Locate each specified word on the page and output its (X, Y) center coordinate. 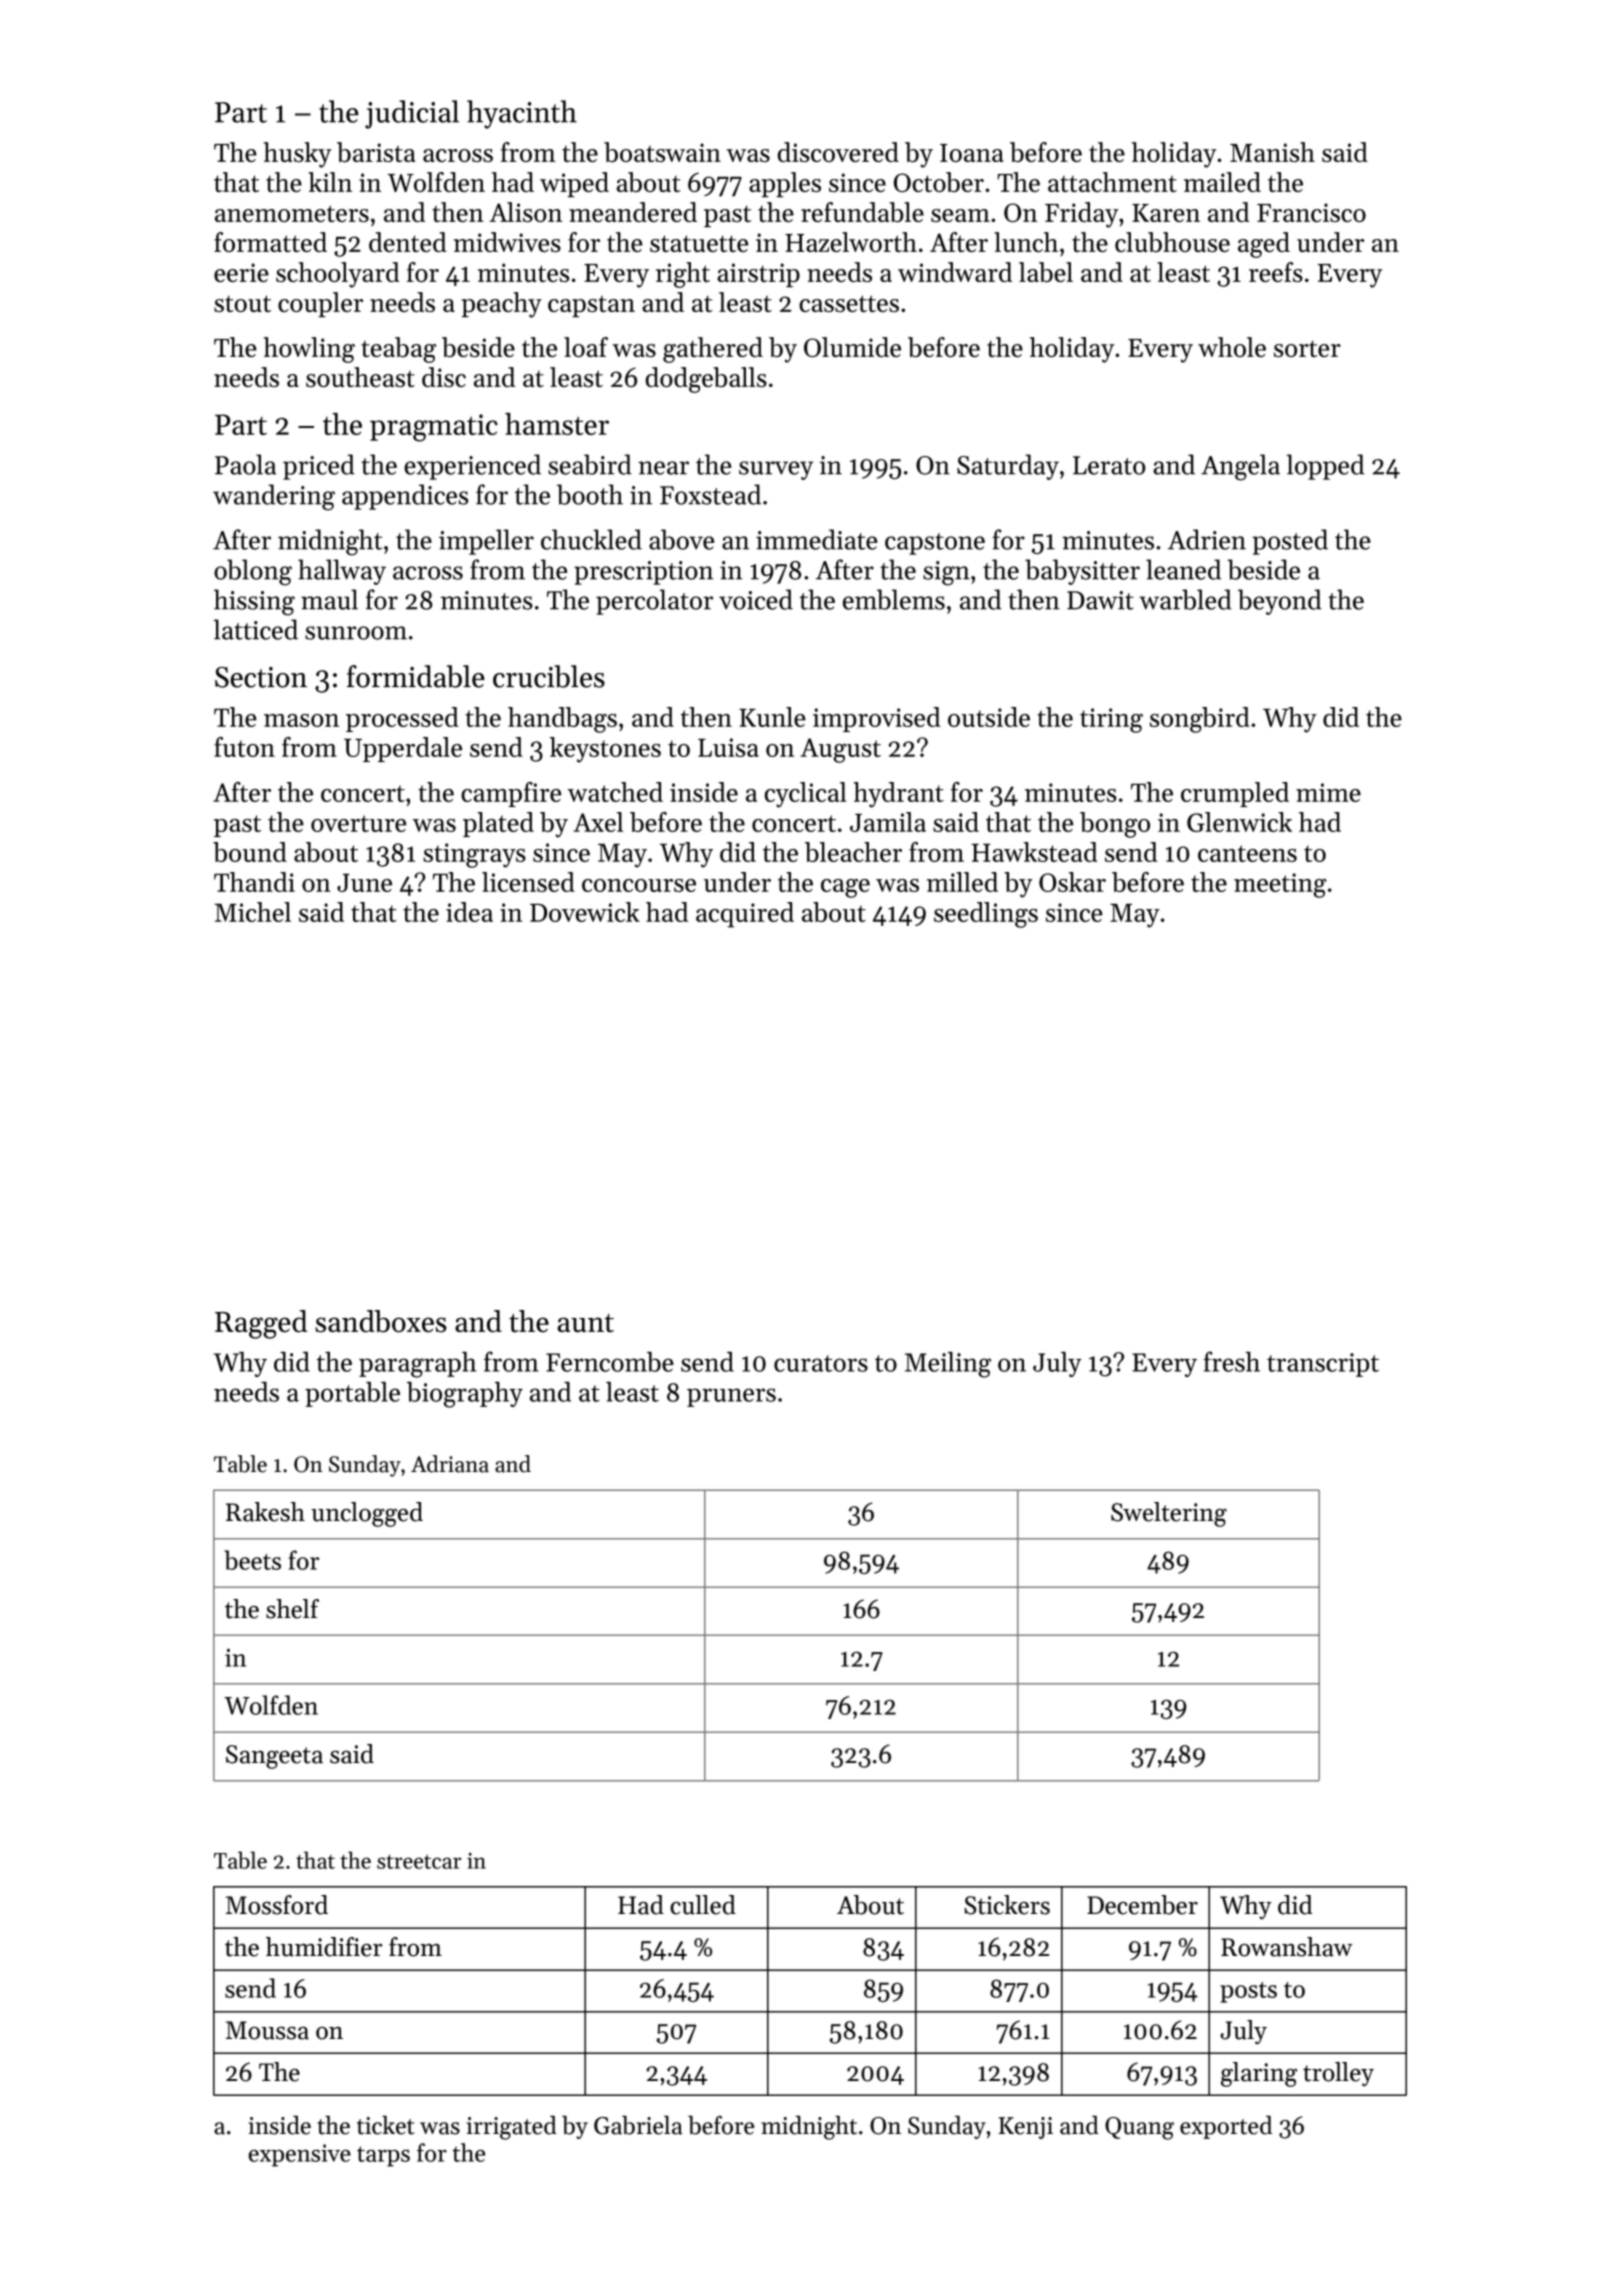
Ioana (972, 153)
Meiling (948, 1365)
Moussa (267, 2030)
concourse (639, 885)
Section (261, 677)
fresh (1231, 1361)
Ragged (261, 1324)
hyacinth (522, 114)
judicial (412, 114)
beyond (1280, 602)
